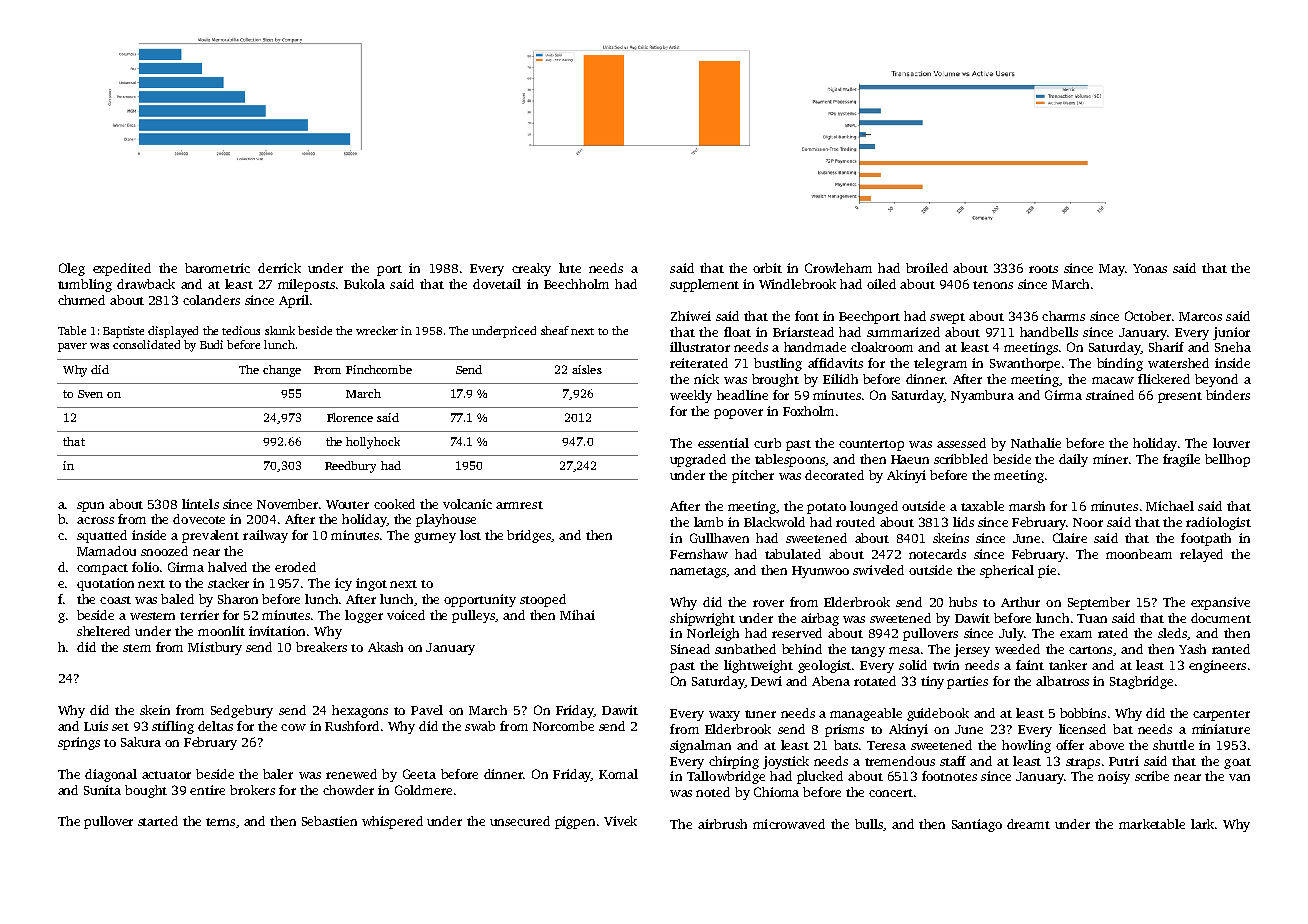  What do you see at coordinates (767, 268) in the document?
I see `orbit` at bounding box center [767, 268].
